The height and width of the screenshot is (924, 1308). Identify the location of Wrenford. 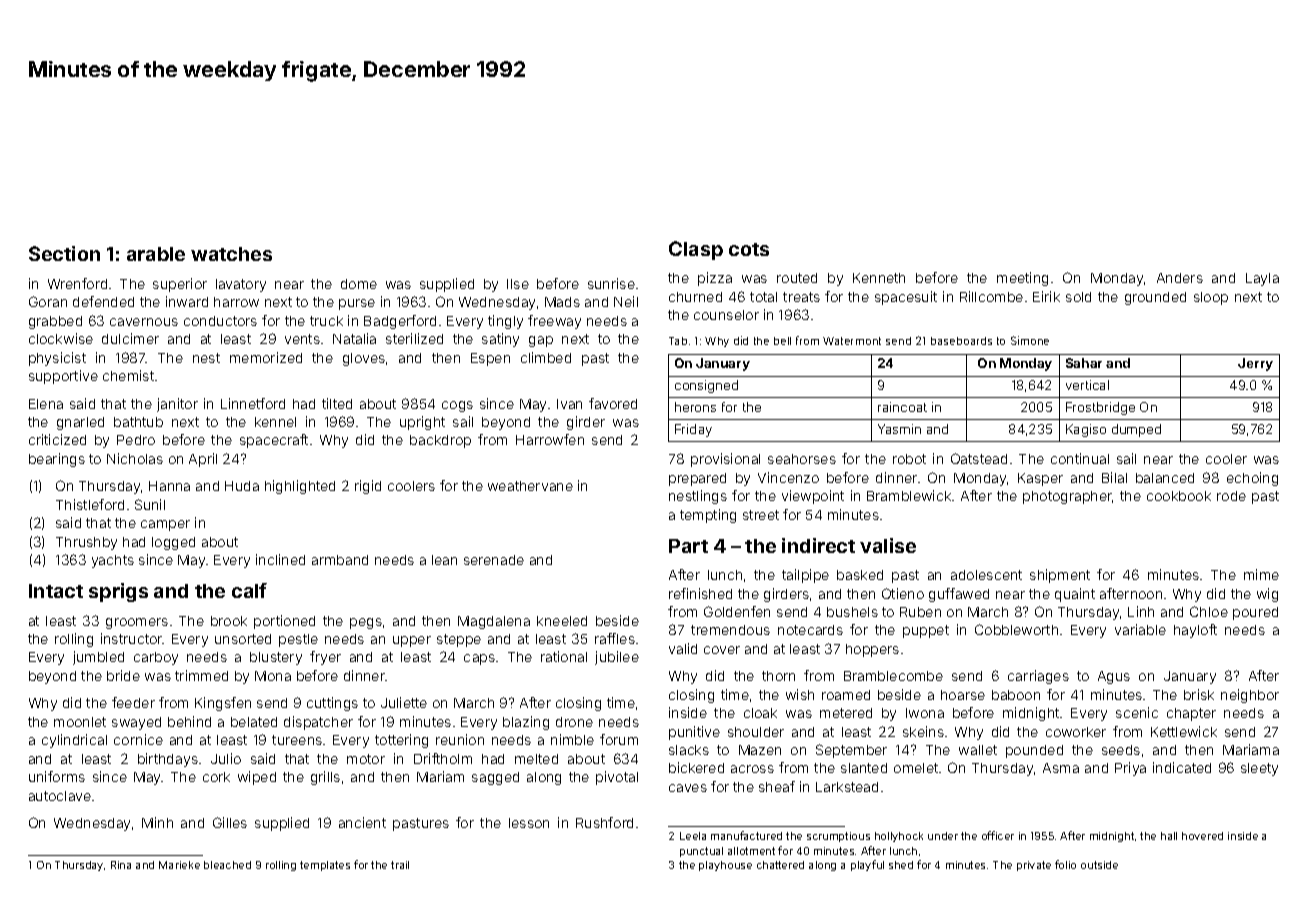
(77, 283).
